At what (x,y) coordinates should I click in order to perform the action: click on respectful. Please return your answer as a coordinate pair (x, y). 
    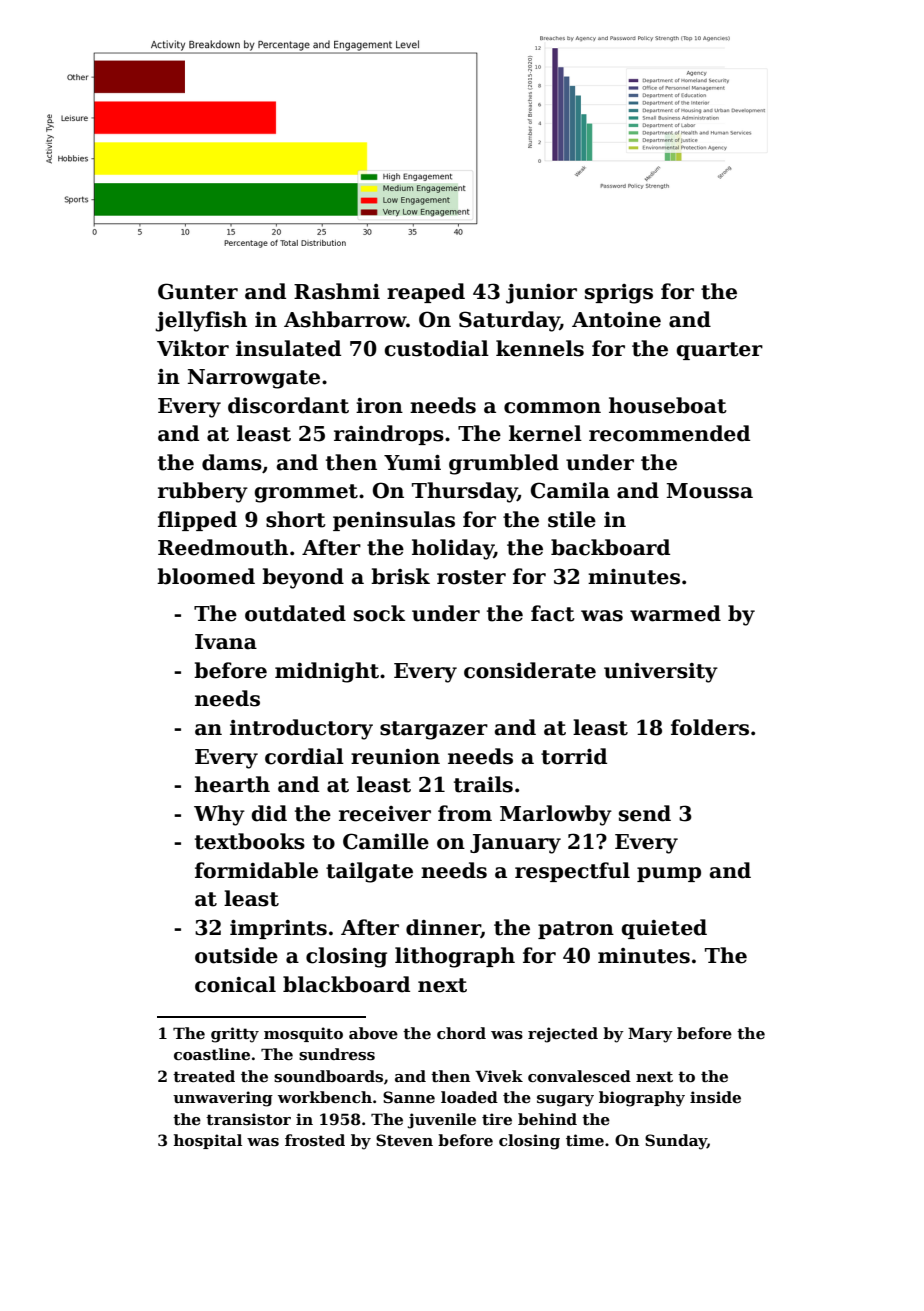
    Looking at the image, I should click on (572, 872).
